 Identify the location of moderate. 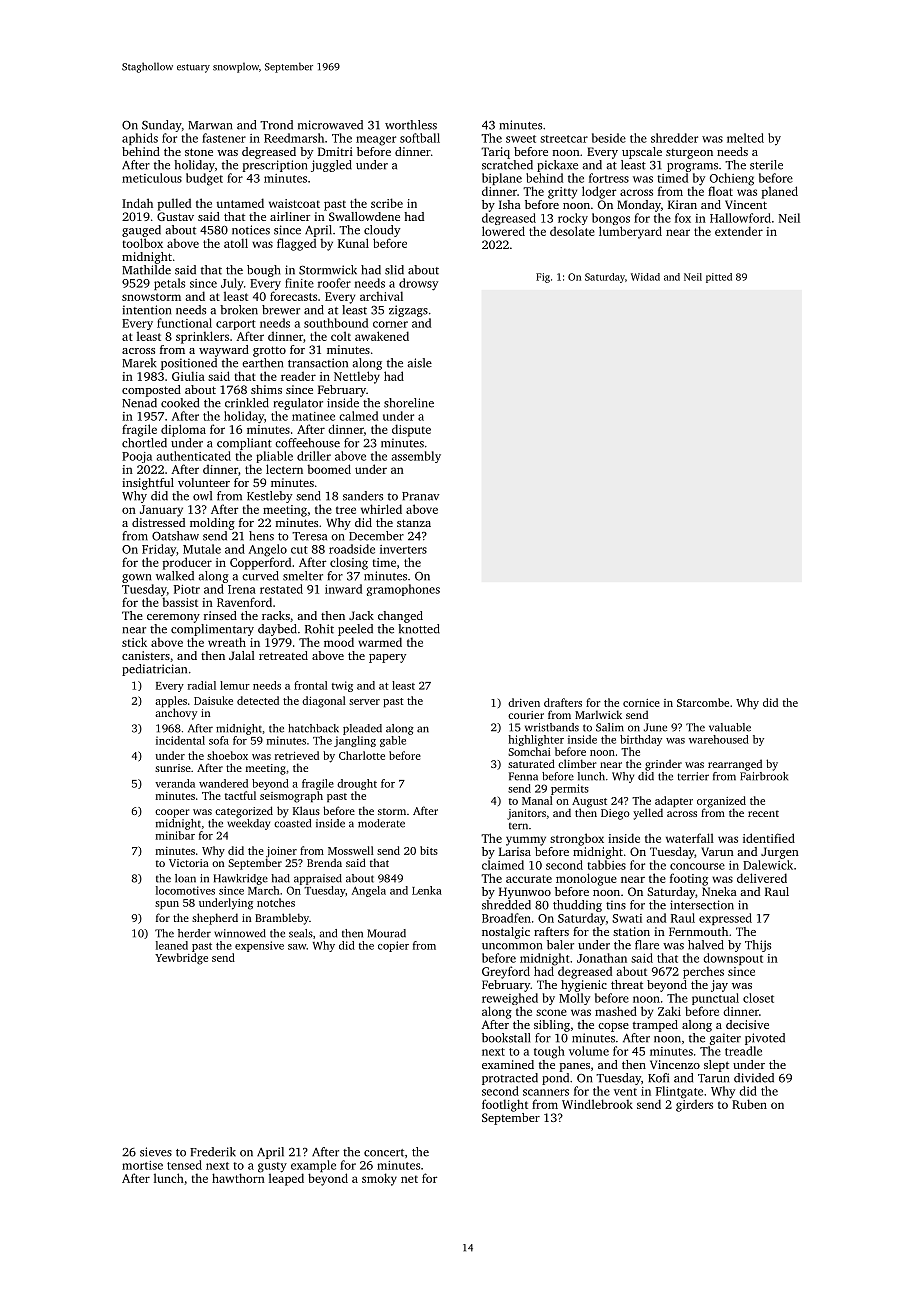
(381, 823).
